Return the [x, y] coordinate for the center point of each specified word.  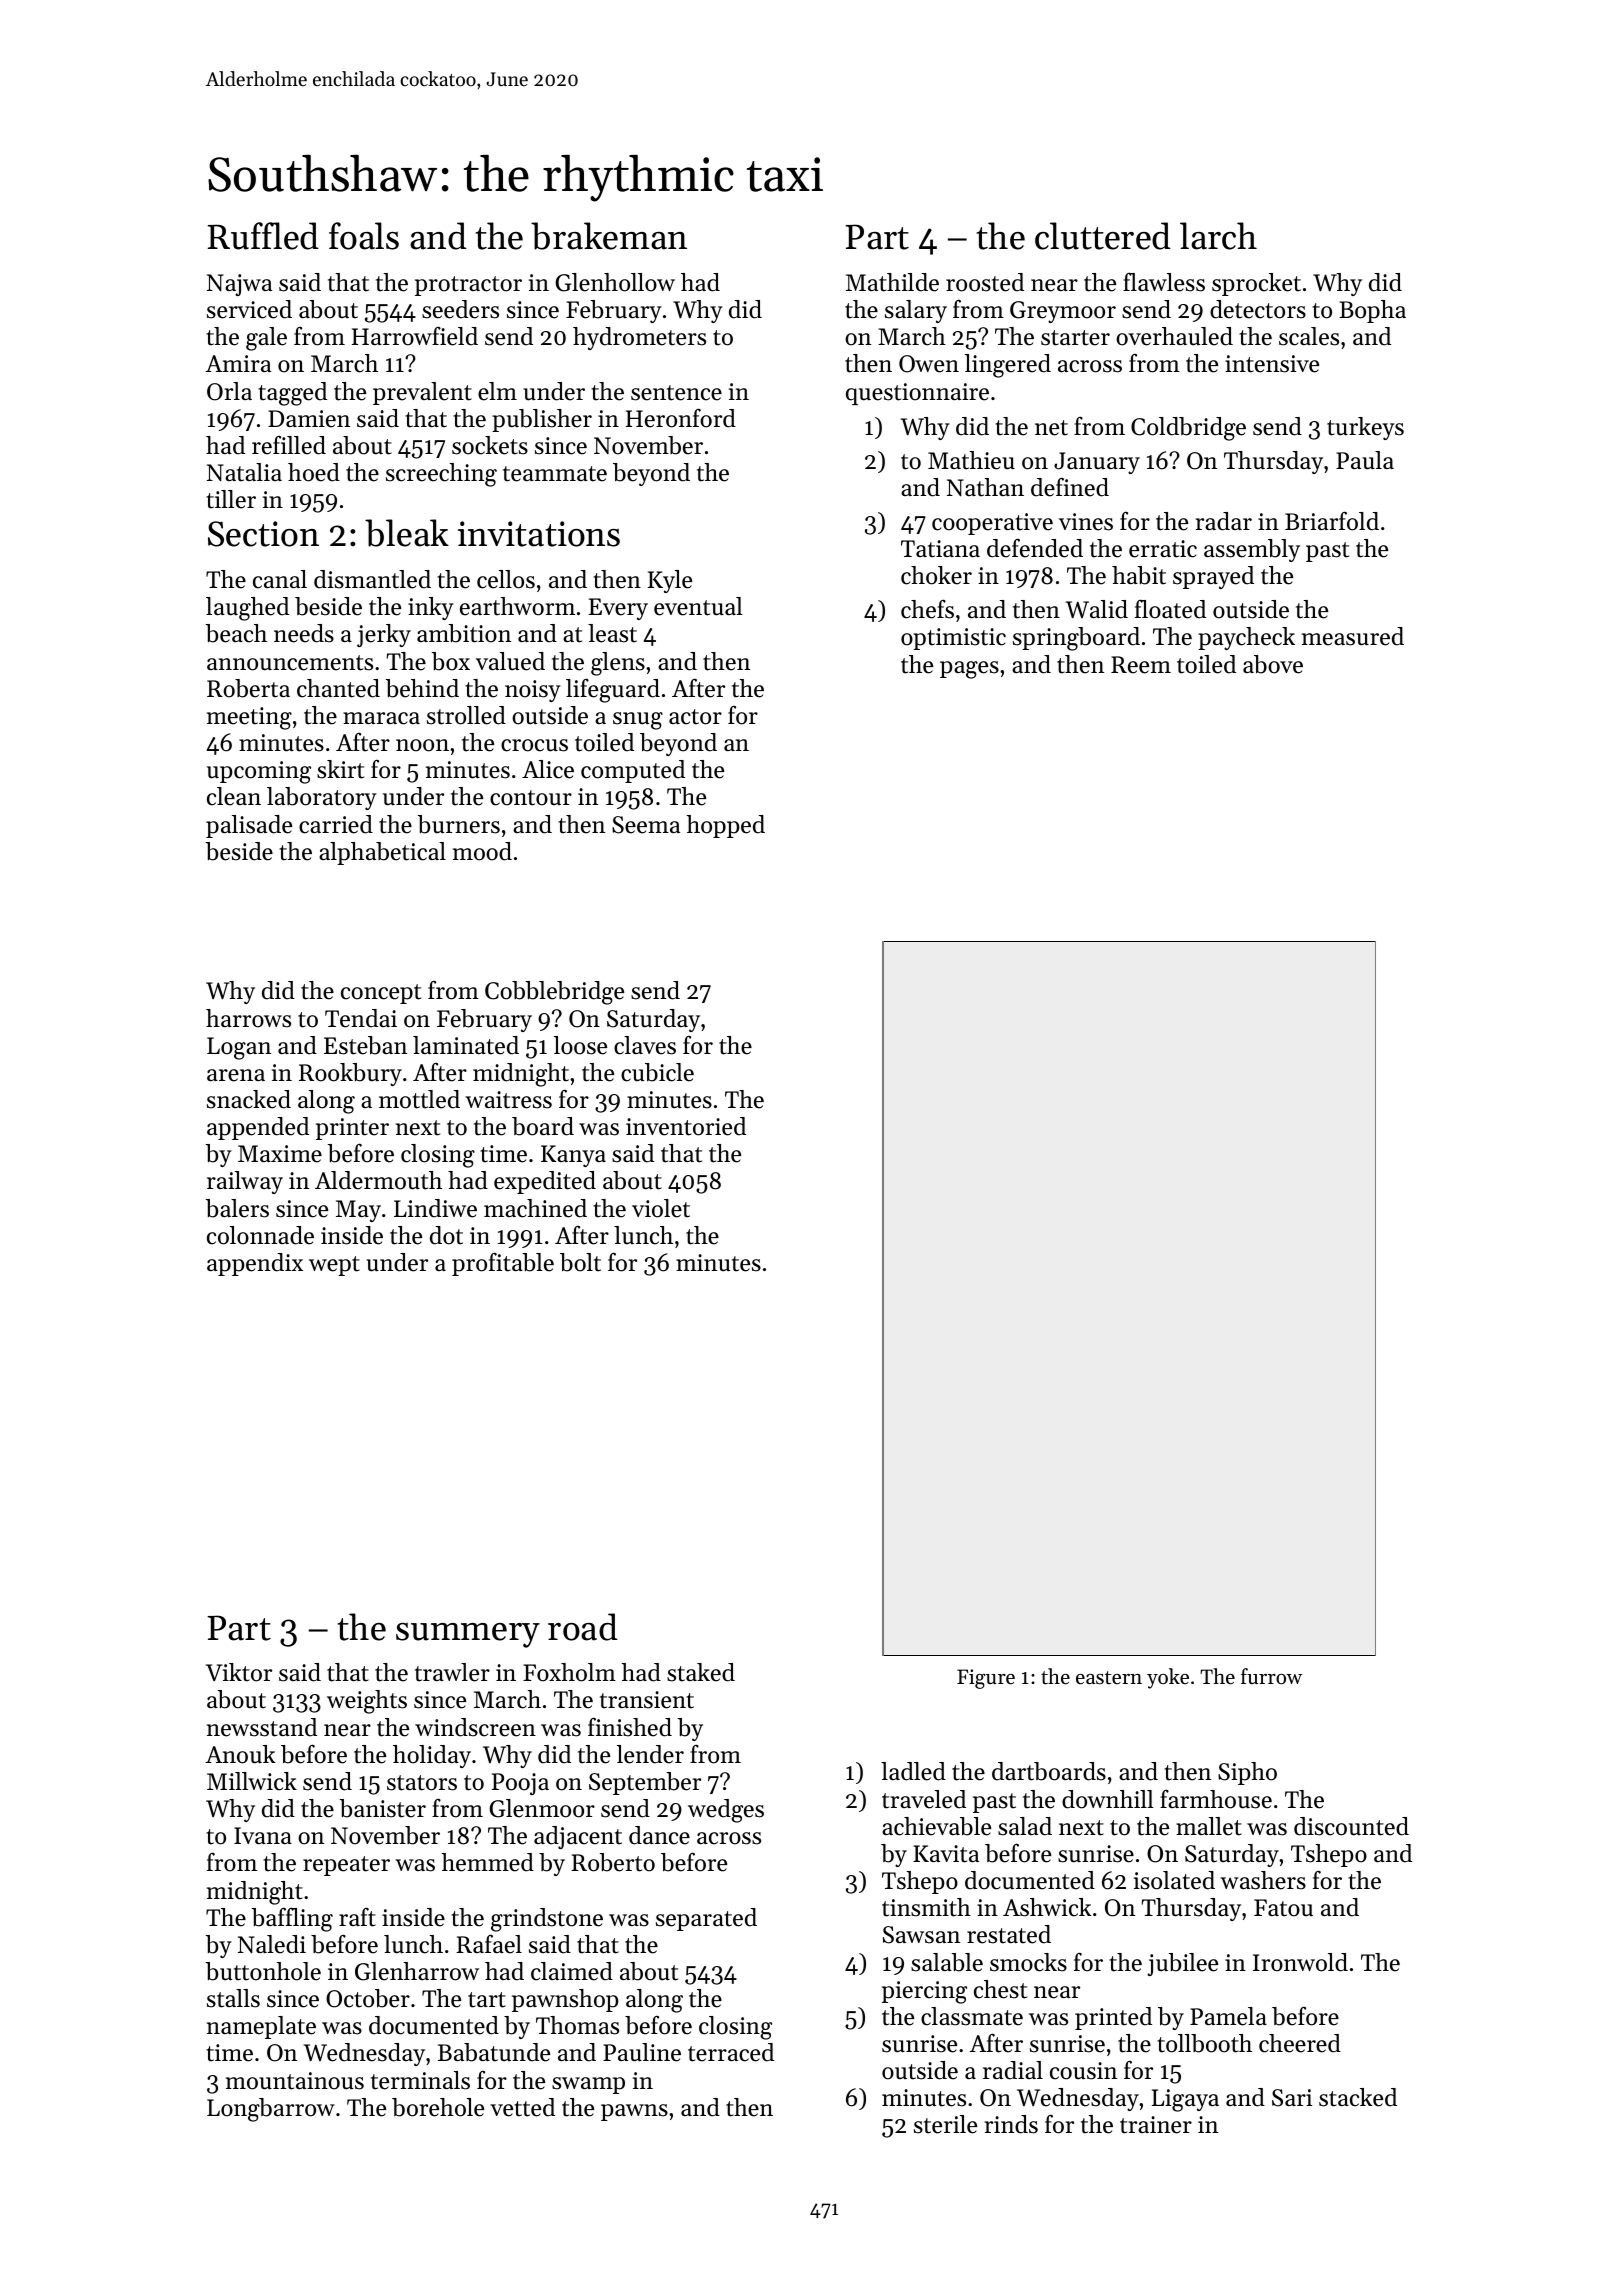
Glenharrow [417, 1971]
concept [381, 994]
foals [364, 236]
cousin [1083, 2071]
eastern [1109, 1678]
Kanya [573, 1156]
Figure [986, 1679]
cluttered [1103, 236]
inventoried [686, 1126]
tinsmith [926, 1907]
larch [1218, 236]
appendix [255, 1264]
